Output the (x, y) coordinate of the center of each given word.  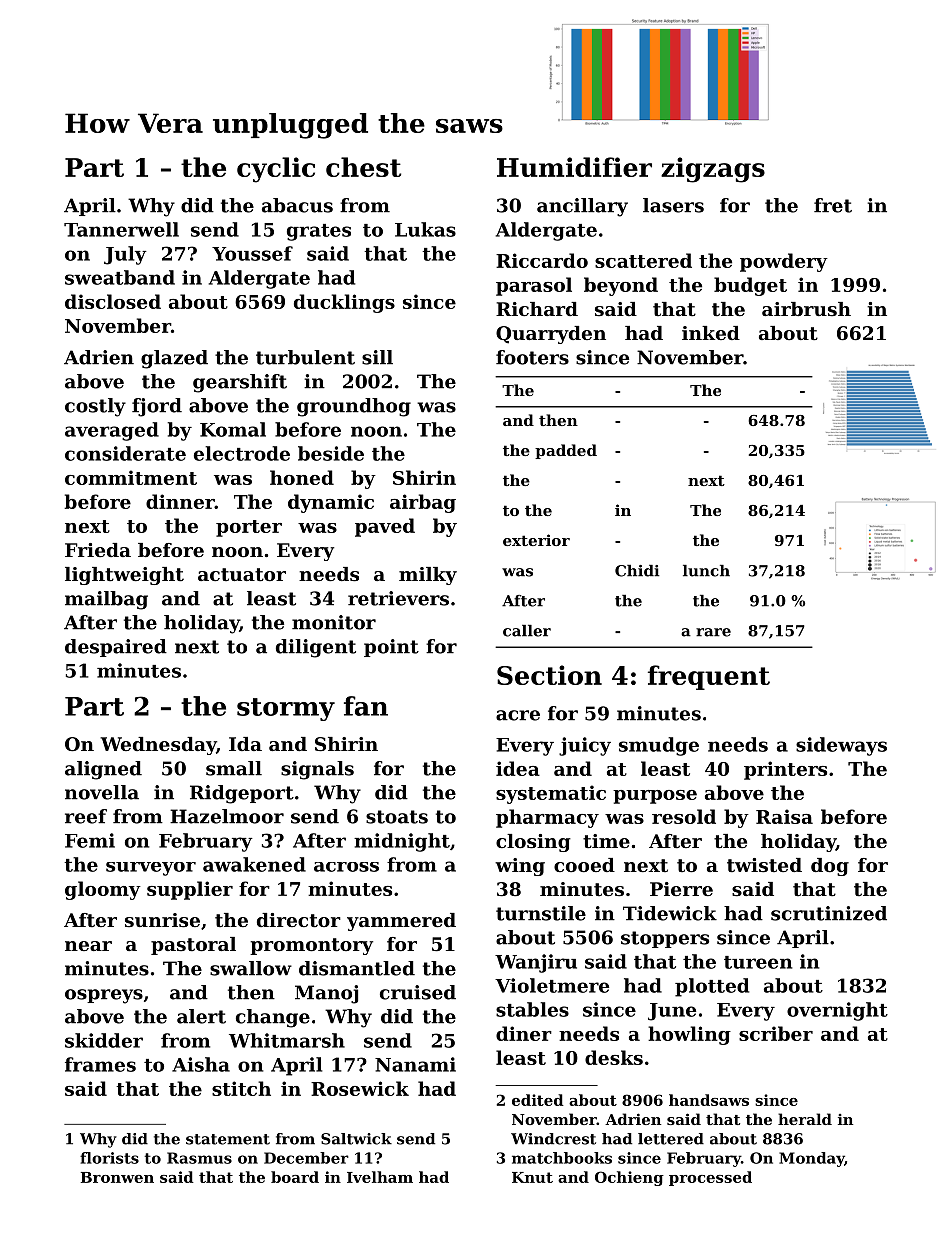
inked (711, 333)
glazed (174, 359)
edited (538, 1100)
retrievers (398, 598)
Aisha (201, 1064)
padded (566, 451)
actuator (242, 575)
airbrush (806, 309)
